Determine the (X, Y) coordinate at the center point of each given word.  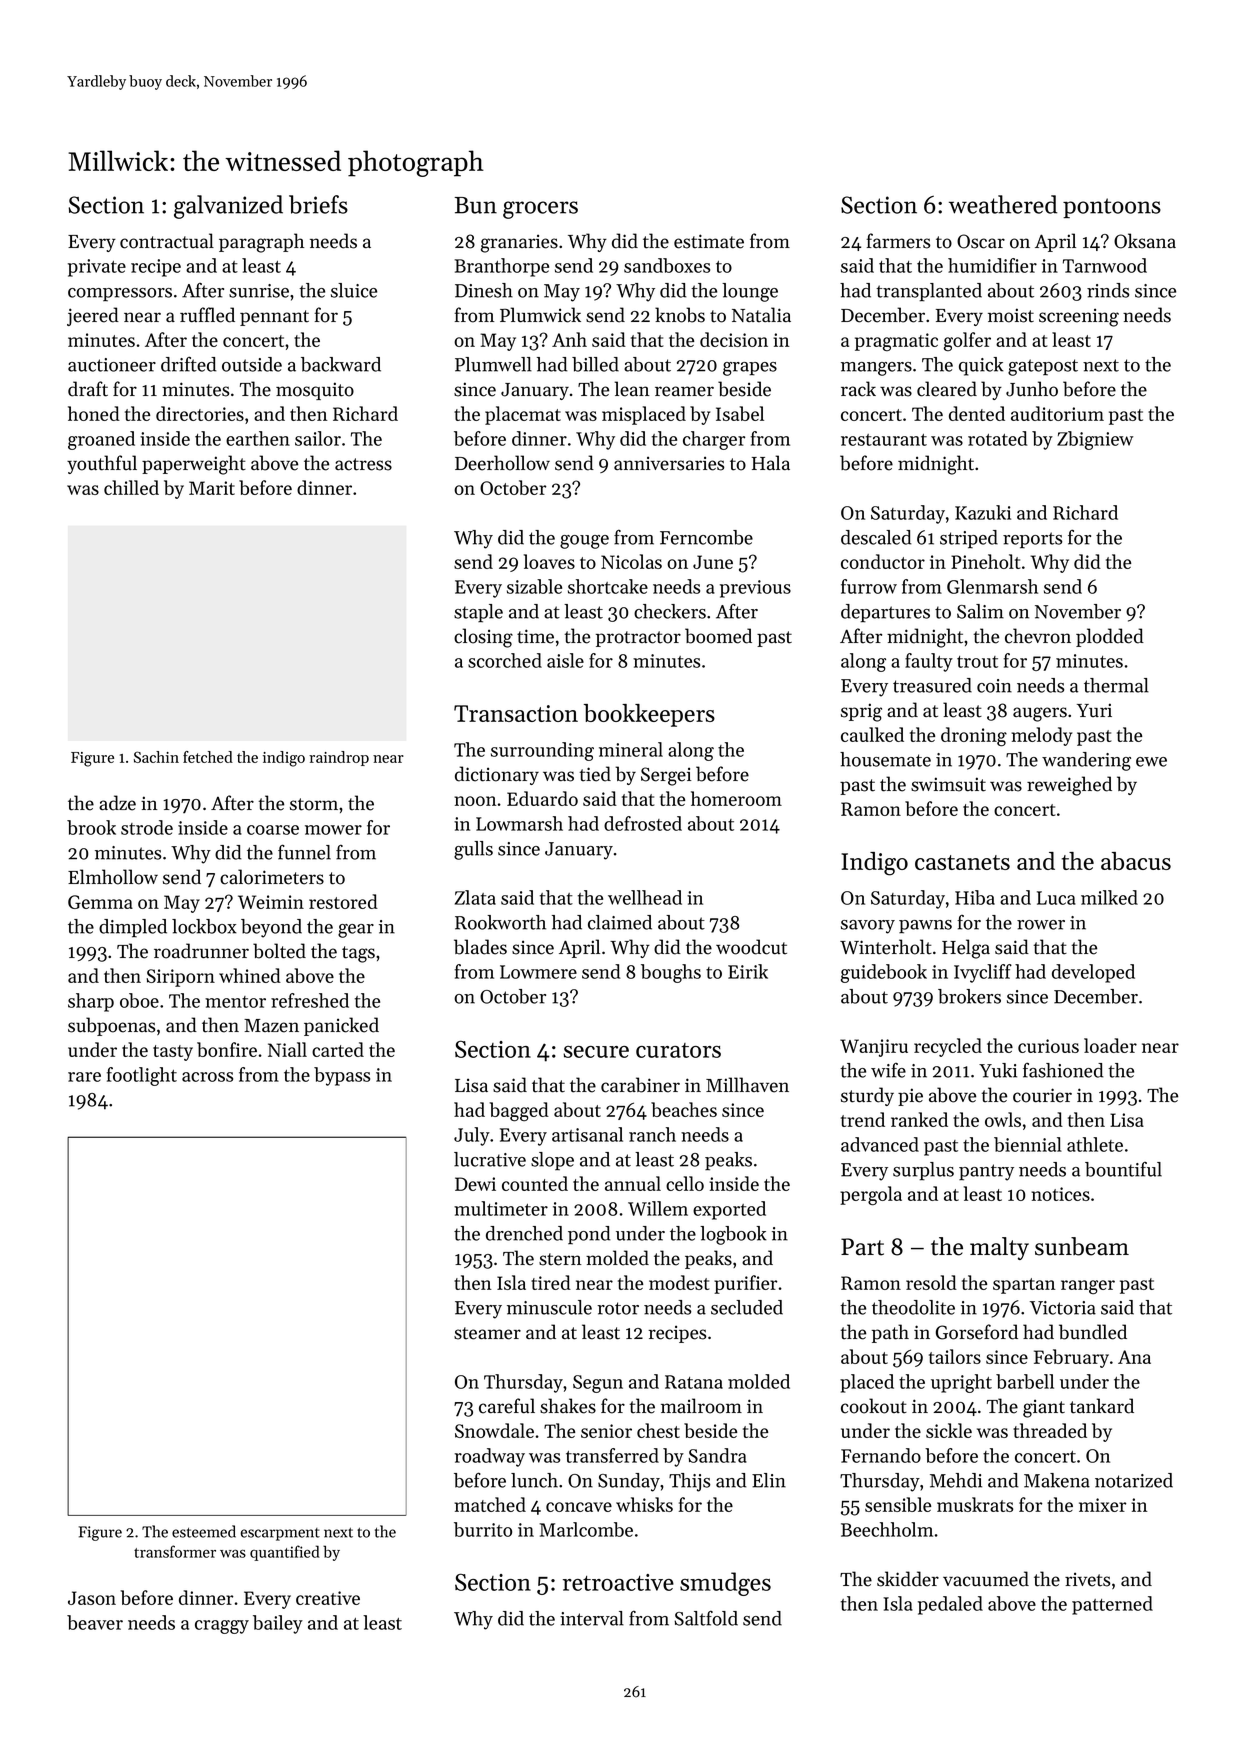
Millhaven (747, 1085)
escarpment (280, 1534)
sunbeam (1082, 1246)
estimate (709, 241)
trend (863, 1119)
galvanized (228, 207)
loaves (549, 561)
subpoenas (111, 1026)
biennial (1028, 1144)
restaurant (884, 440)
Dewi (475, 1184)
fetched (208, 757)
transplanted (929, 292)
